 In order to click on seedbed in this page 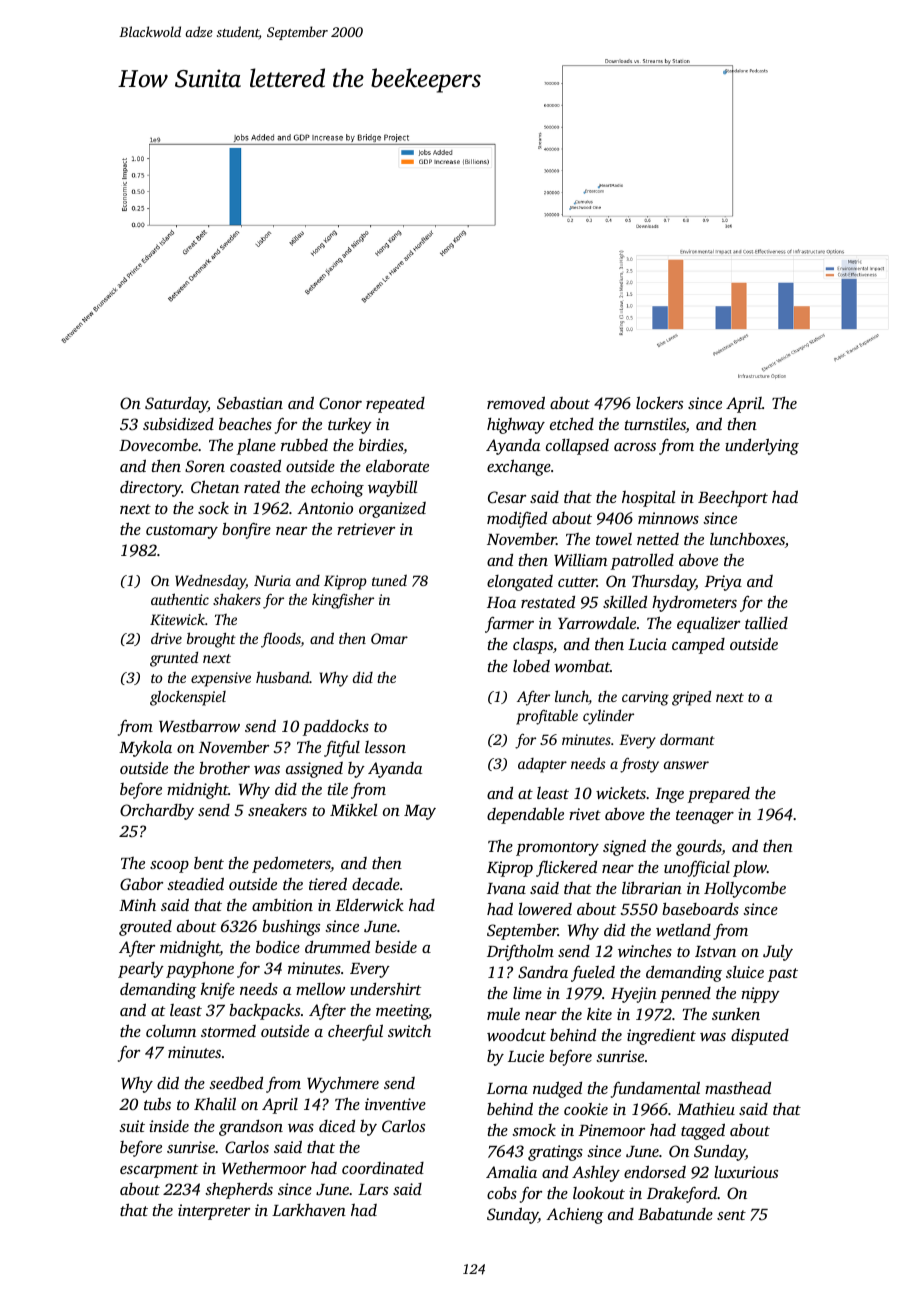, I will do `click(236, 1082)`.
